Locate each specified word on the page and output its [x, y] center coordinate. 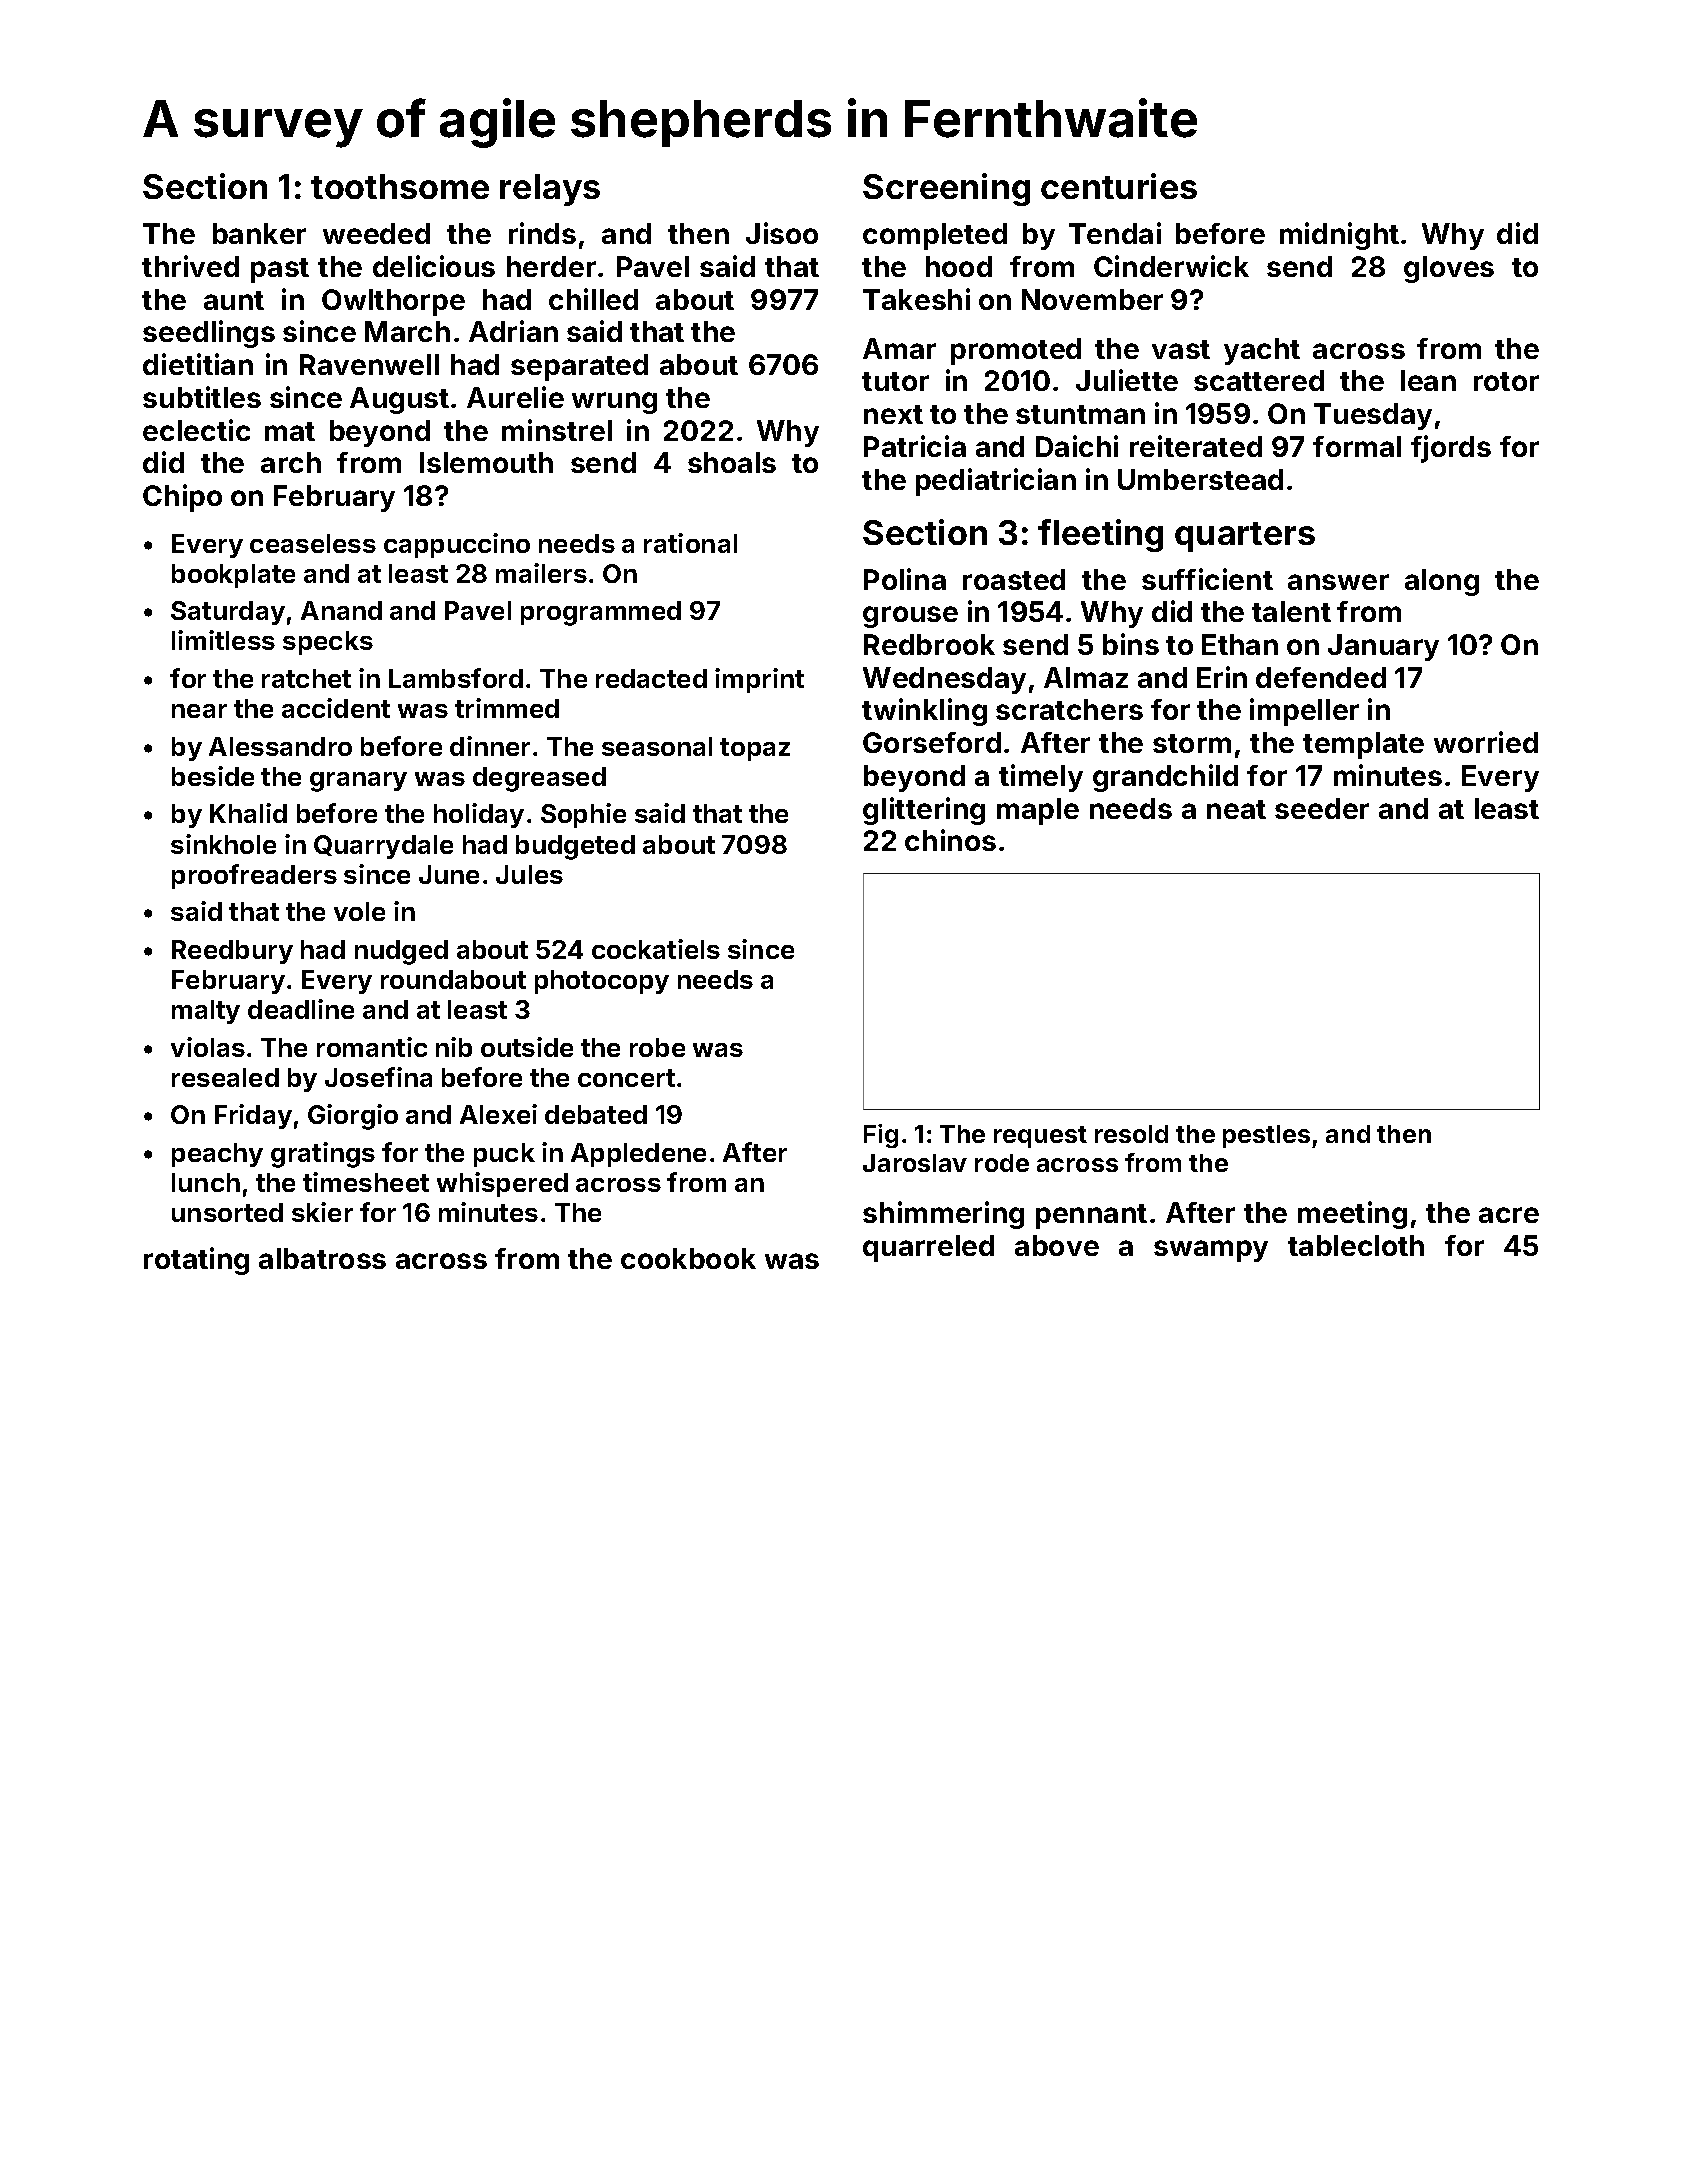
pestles [1266, 1136]
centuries [1119, 186]
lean [1428, 380]
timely [1041, 778]
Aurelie [515, 397]
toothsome [400, 186]
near [199, 711]
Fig [881, 1136]
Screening [946, 189]
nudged [401, 952]
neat [1236, 809]
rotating [196, 1261]
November [1092, 299]
